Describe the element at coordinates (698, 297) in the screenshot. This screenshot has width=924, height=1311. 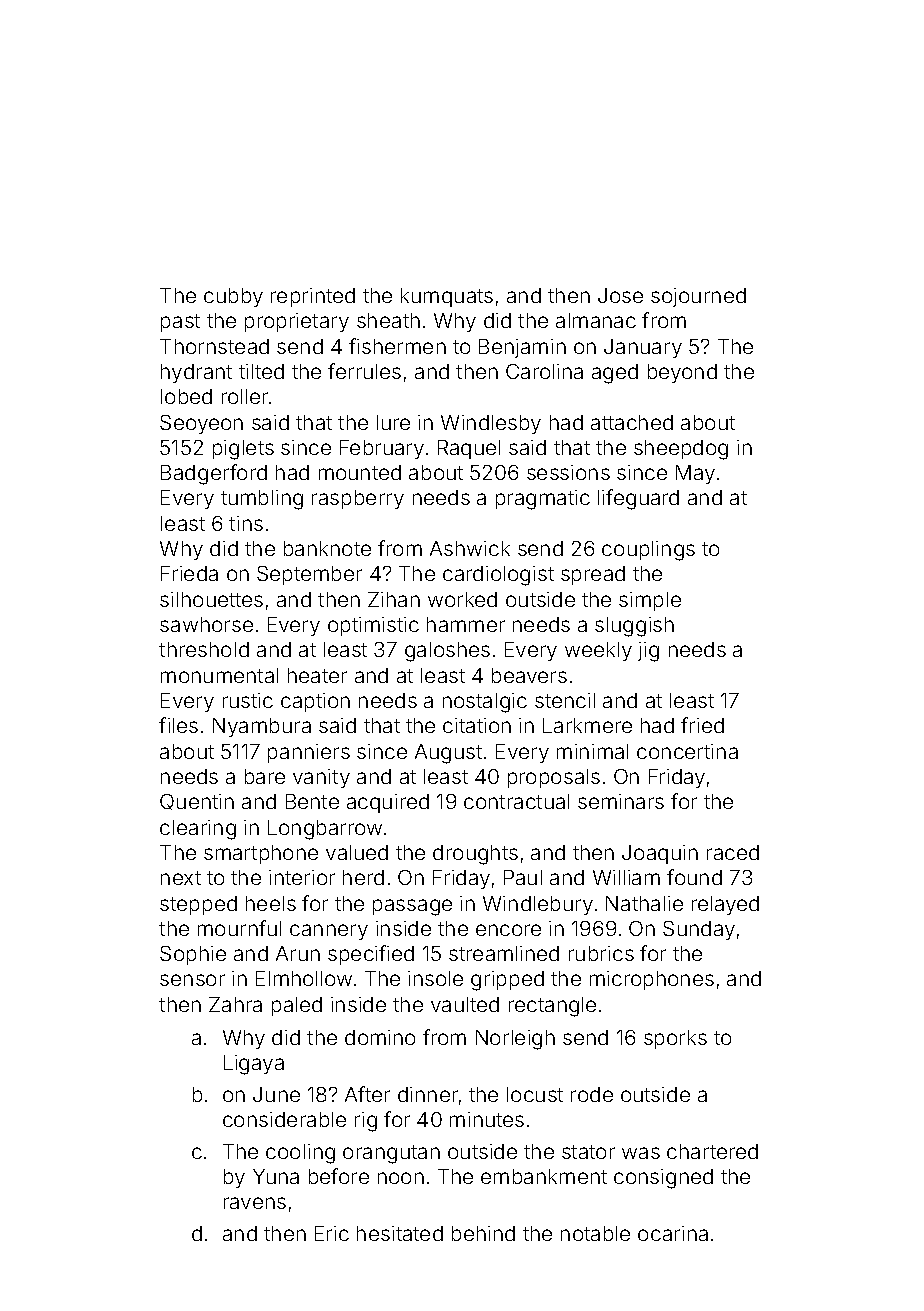
I see `sojourned` at that location.
